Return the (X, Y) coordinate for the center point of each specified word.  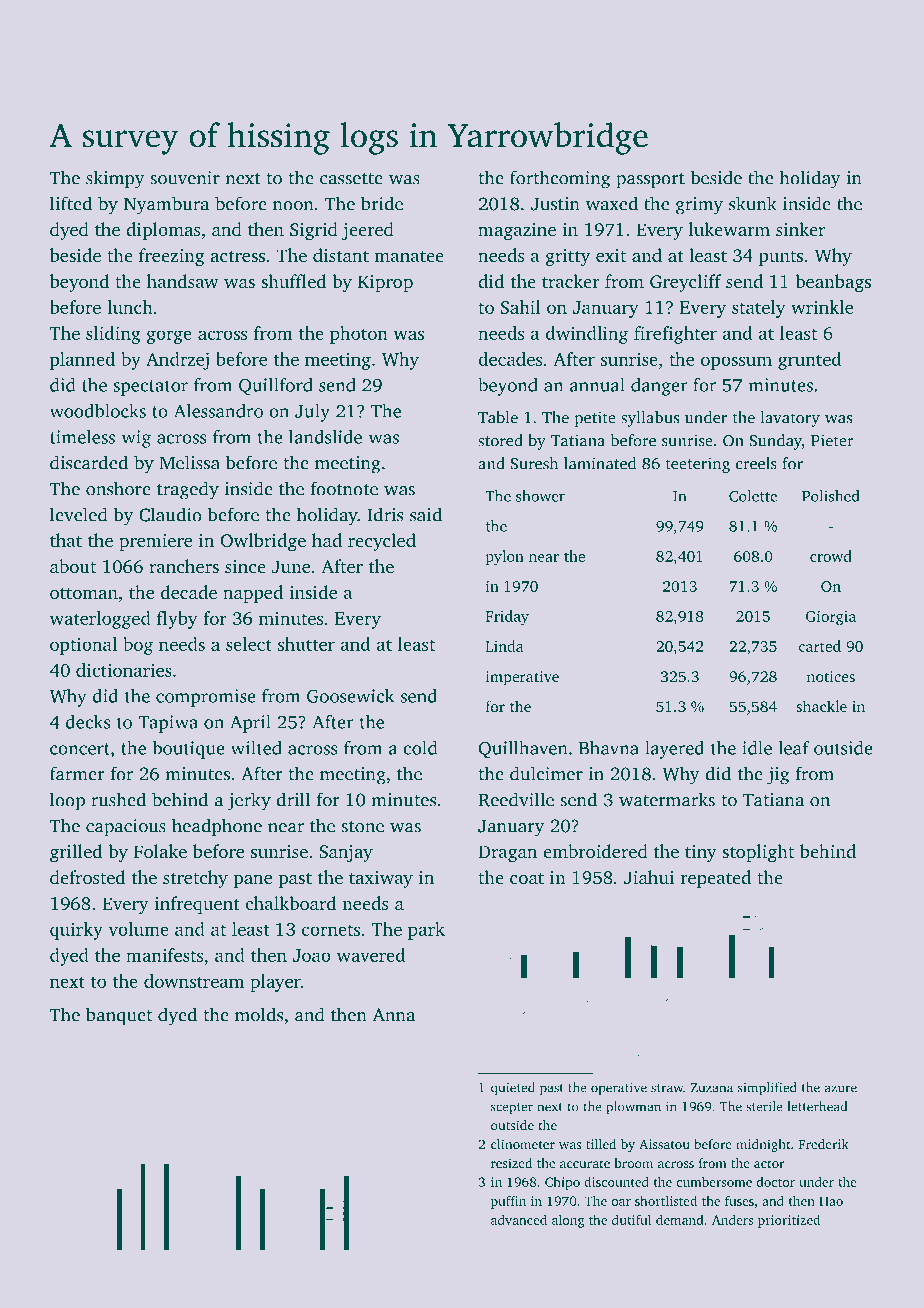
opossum (736, 363)
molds (259, 1014)
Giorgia (831, 618)
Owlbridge (263, 542)
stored (500, 440)
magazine (517, 231)
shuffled (293, 281)
